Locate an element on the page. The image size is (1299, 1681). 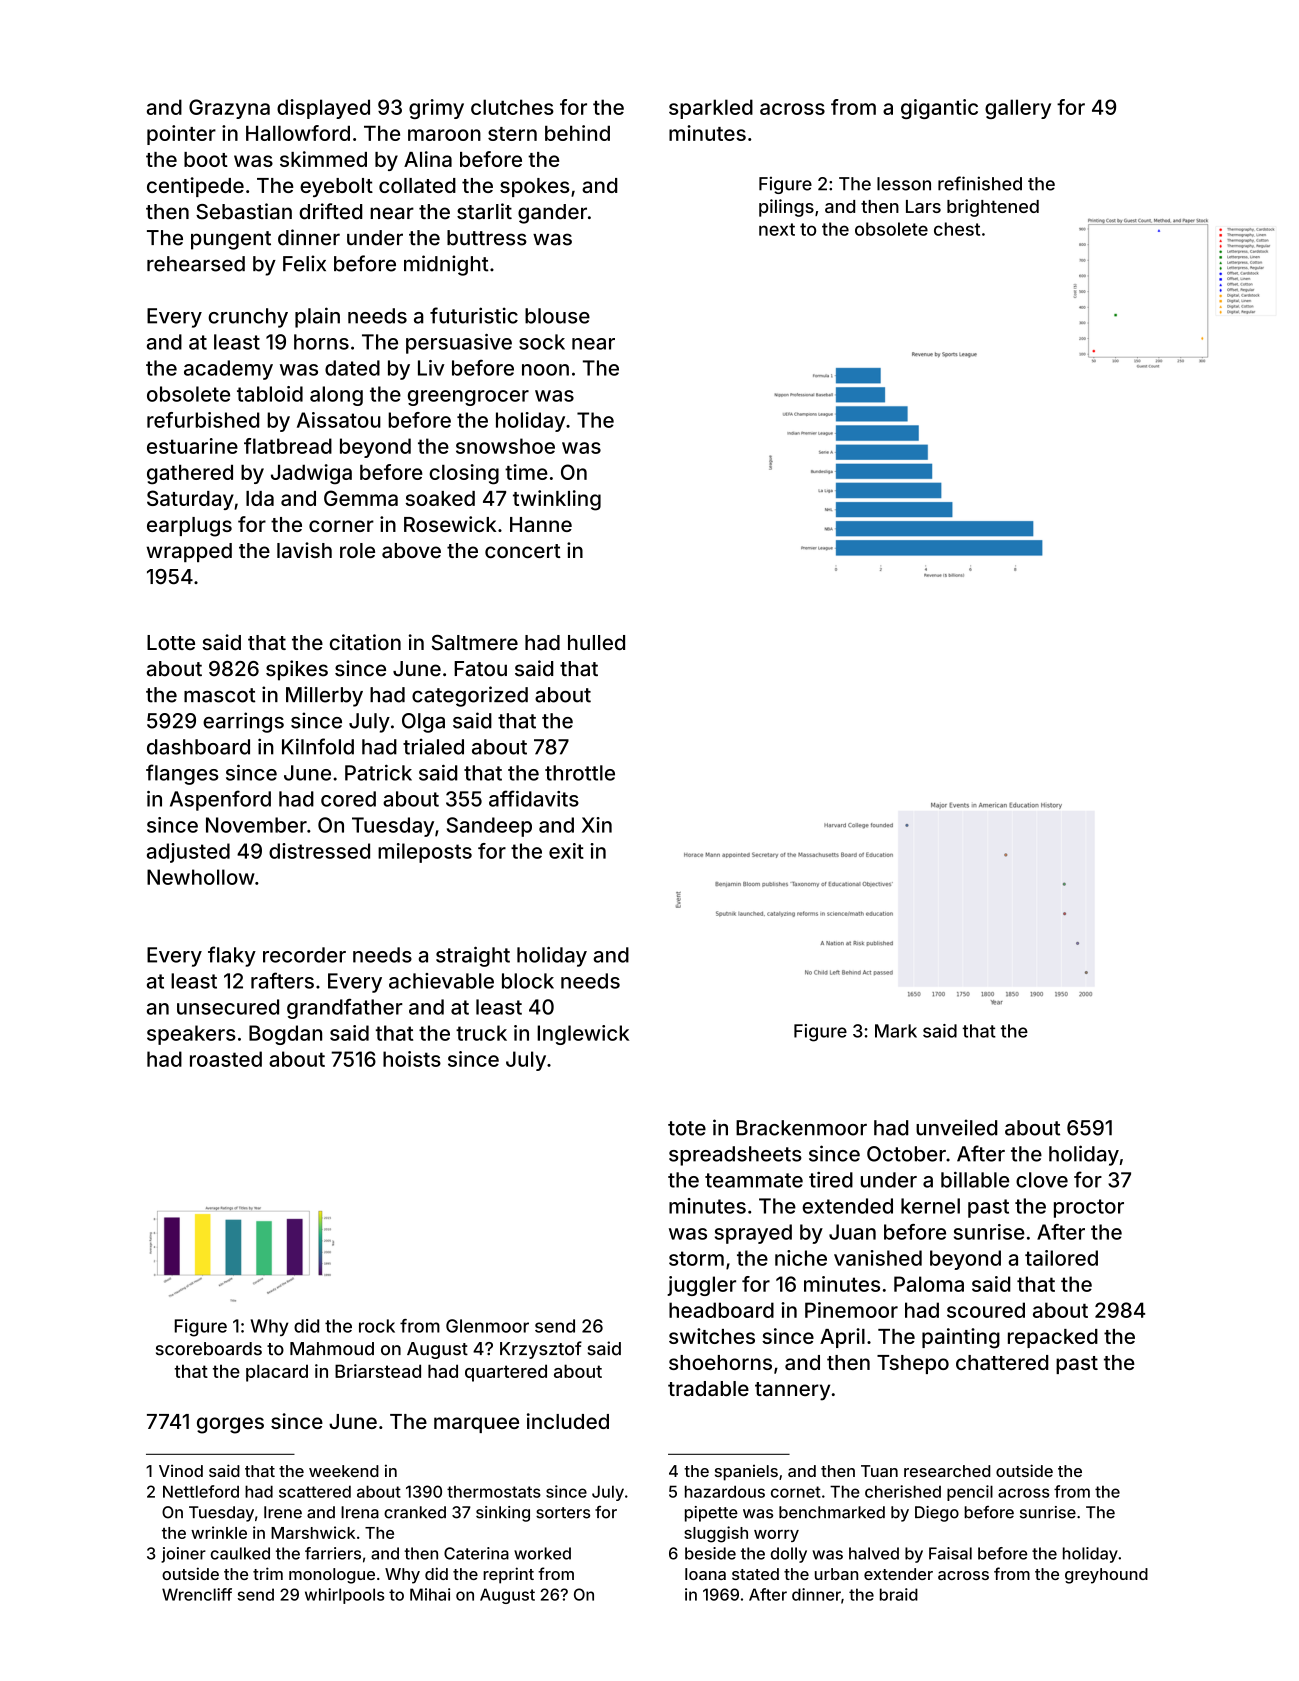
gallery is located at coordinates (1018, 109).
